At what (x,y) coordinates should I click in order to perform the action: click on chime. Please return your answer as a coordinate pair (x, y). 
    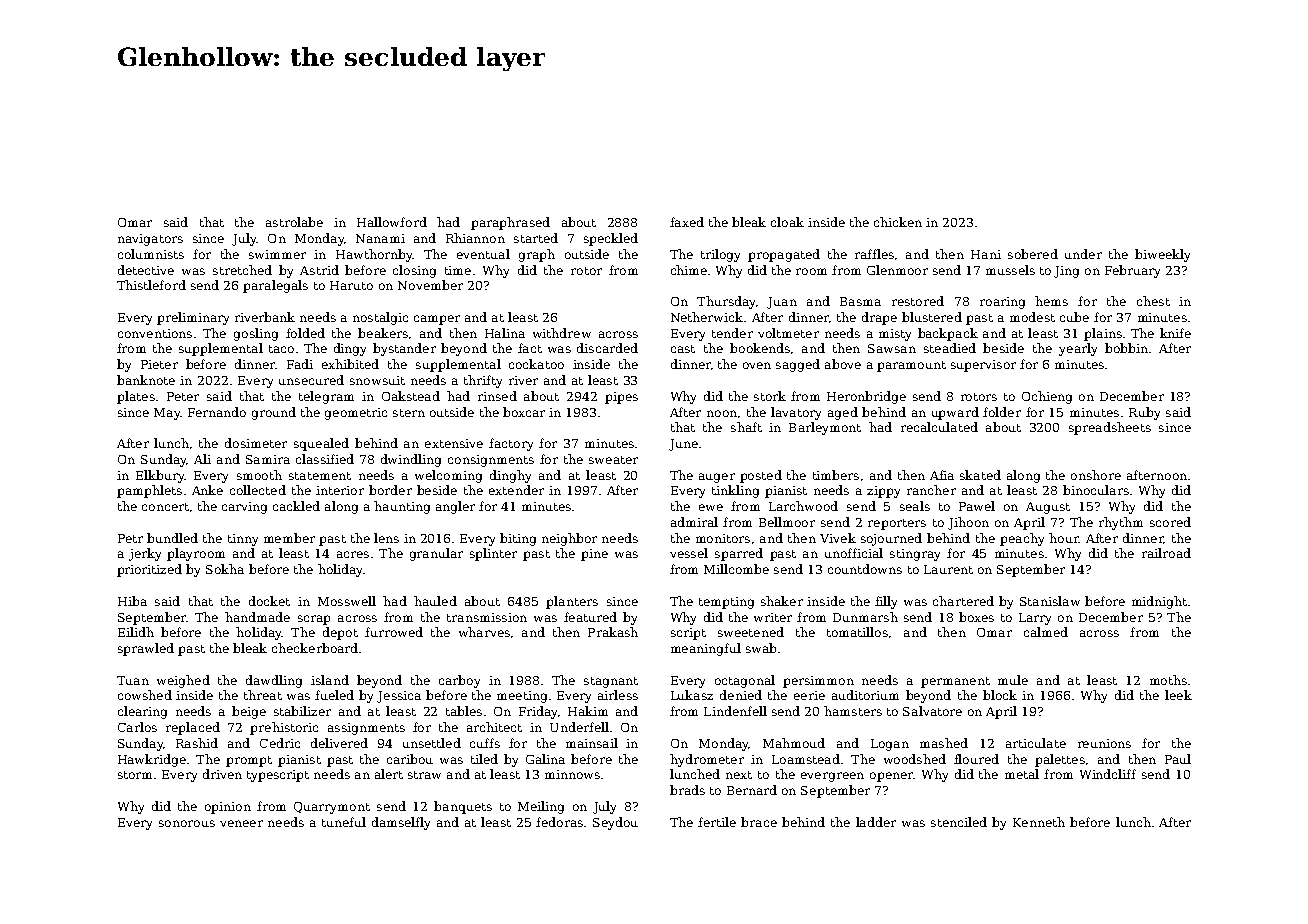
    Looking at the image, I should click on (689, 270).
